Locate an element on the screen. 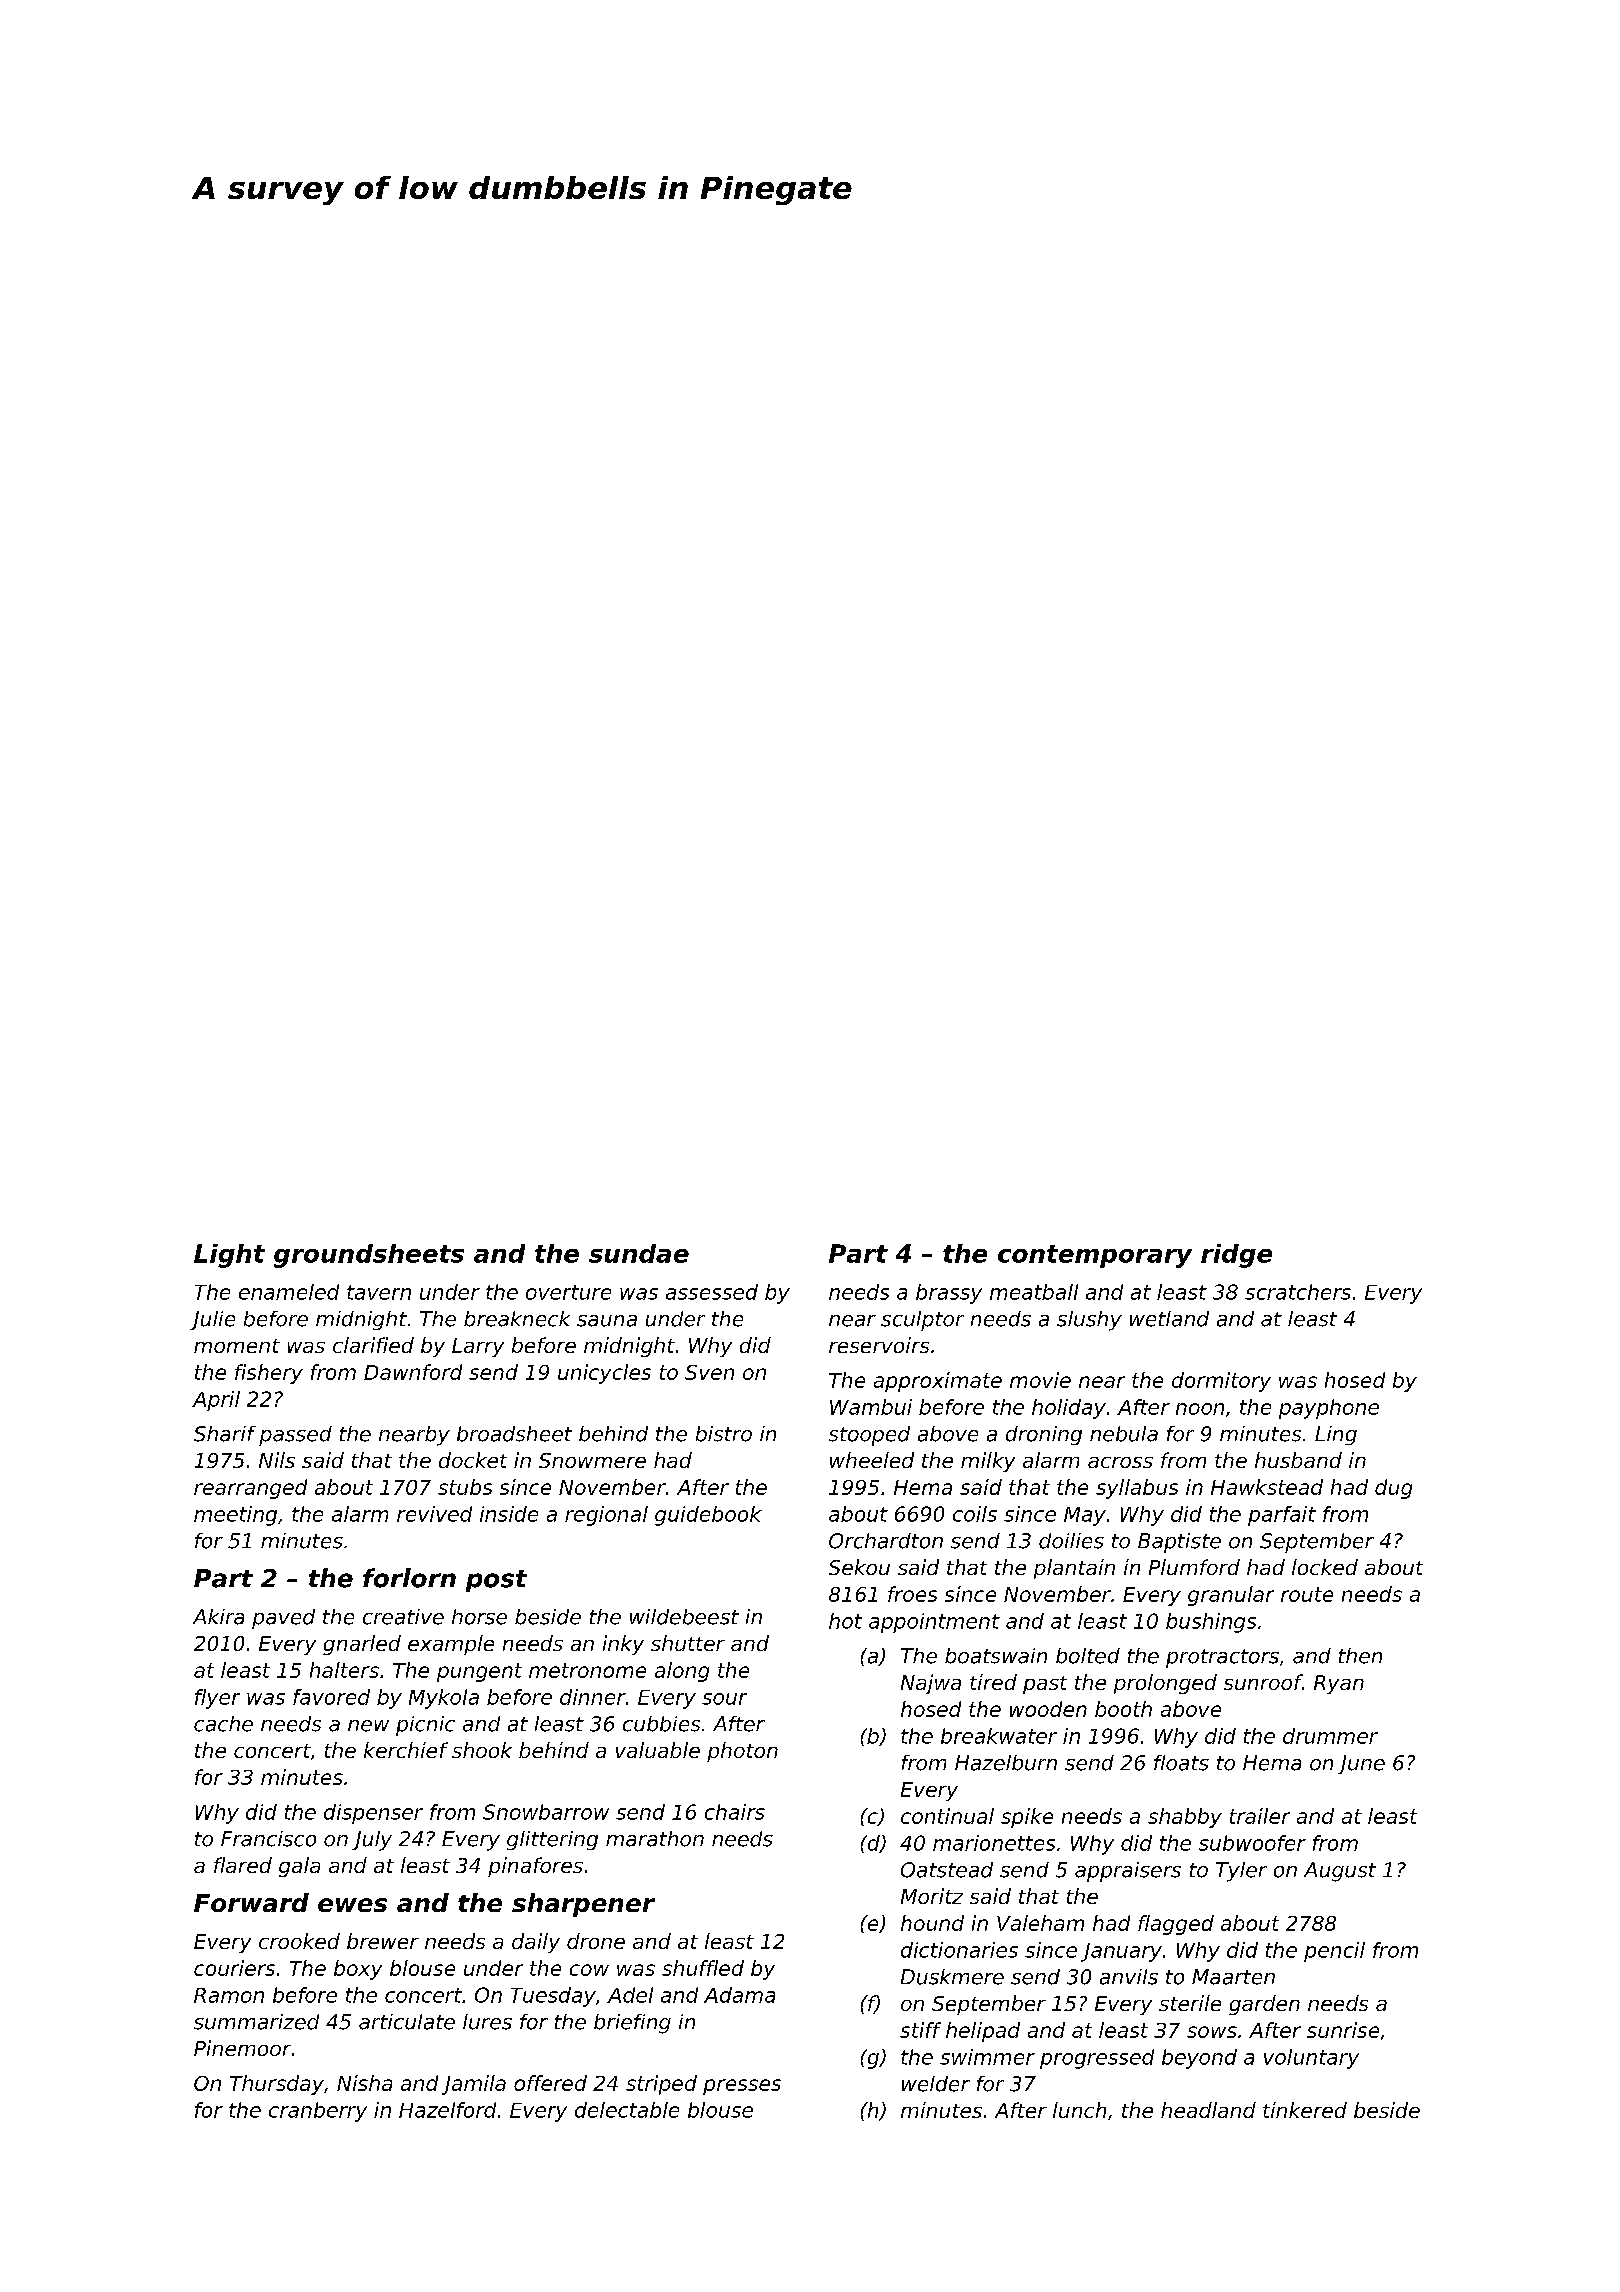  scratchers is located at coordinates (1298, 1292).
